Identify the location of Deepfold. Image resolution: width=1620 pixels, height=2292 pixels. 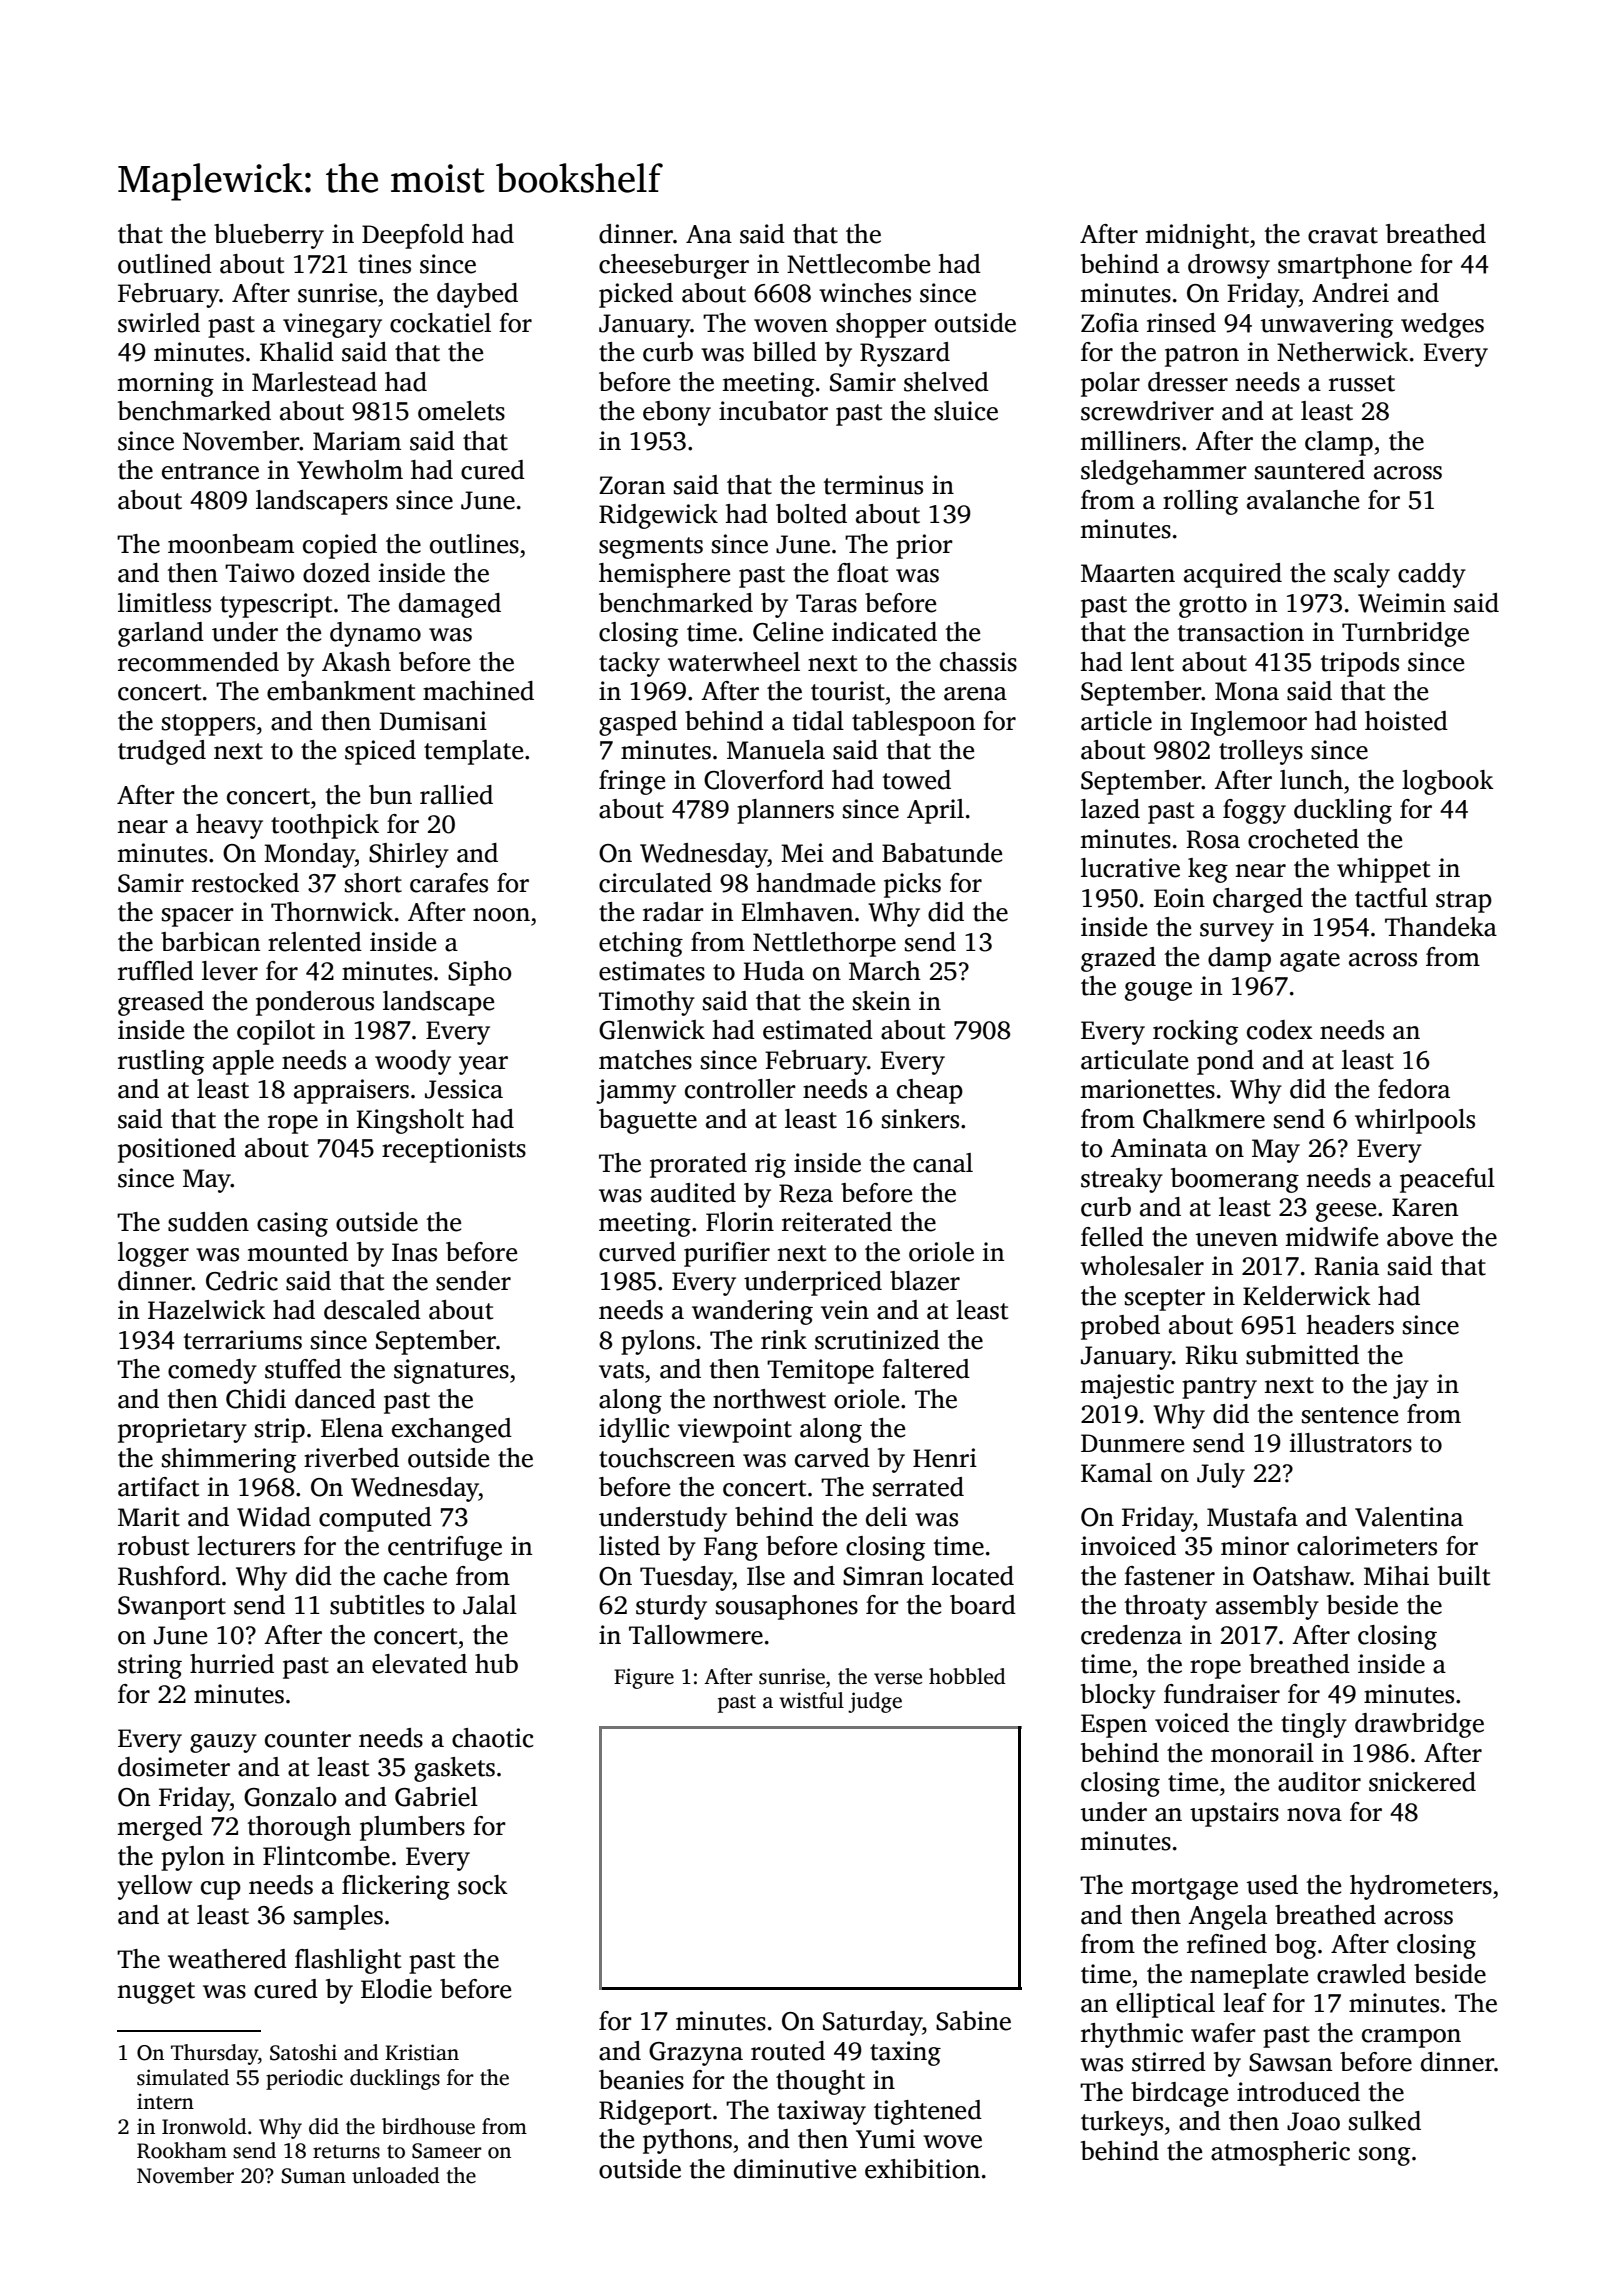
(413, 236).
